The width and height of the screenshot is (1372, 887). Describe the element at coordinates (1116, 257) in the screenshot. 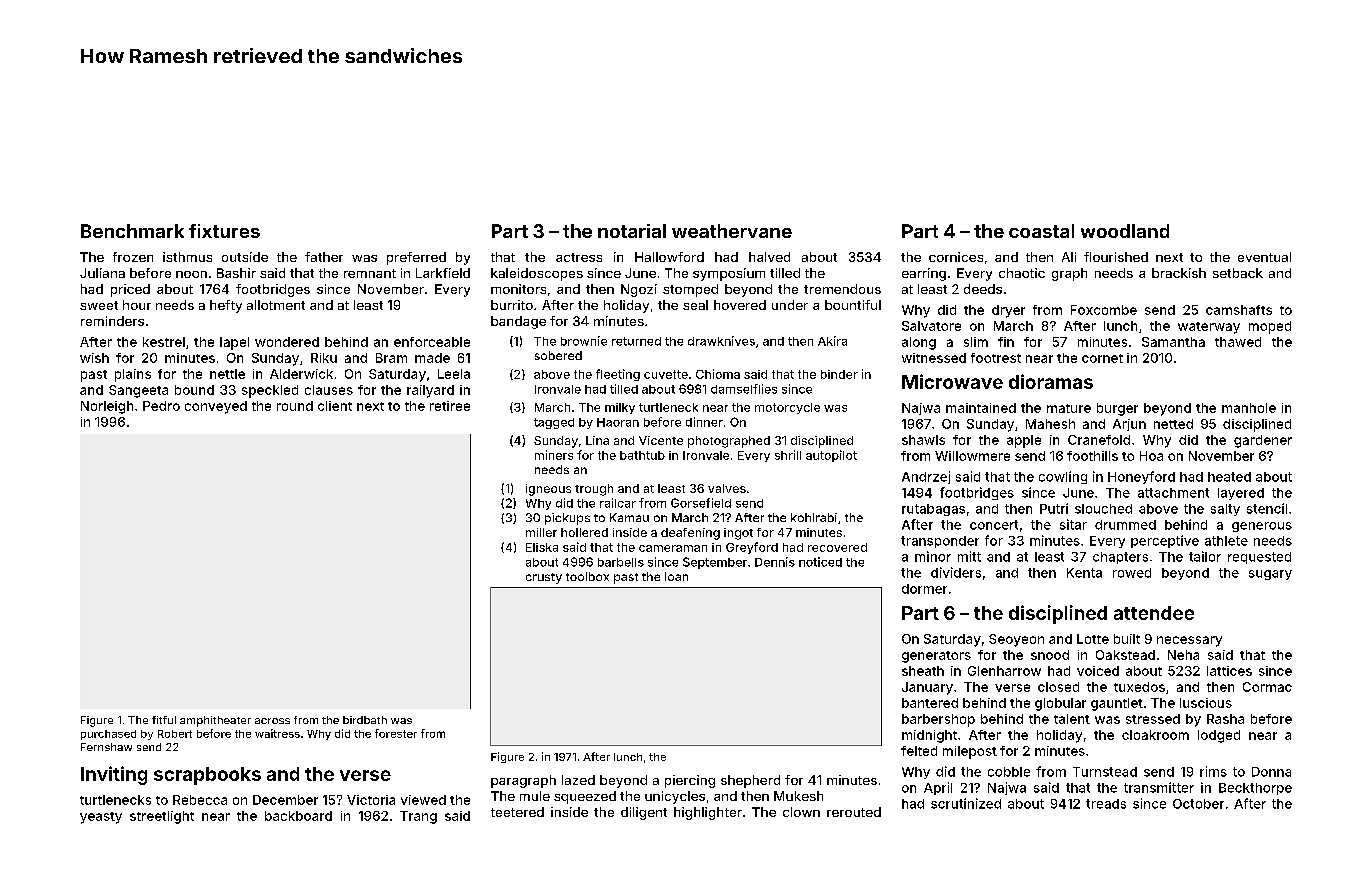

I see `flourished` at that location.
